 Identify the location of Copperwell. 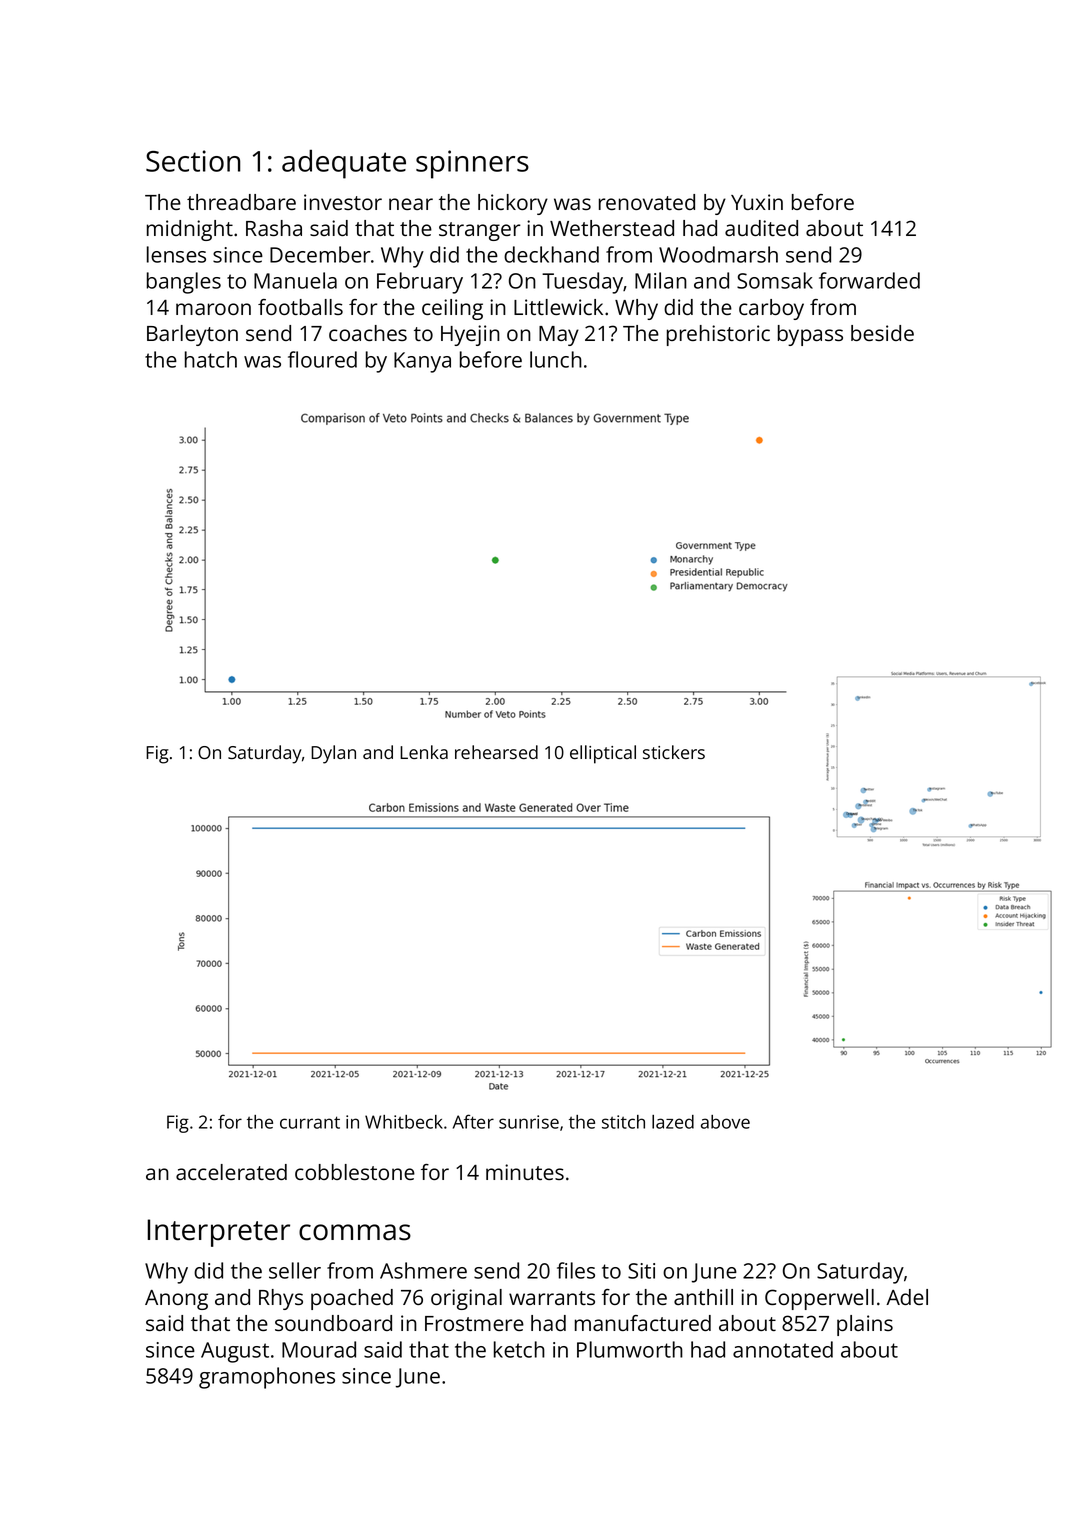
(819, 1299).
